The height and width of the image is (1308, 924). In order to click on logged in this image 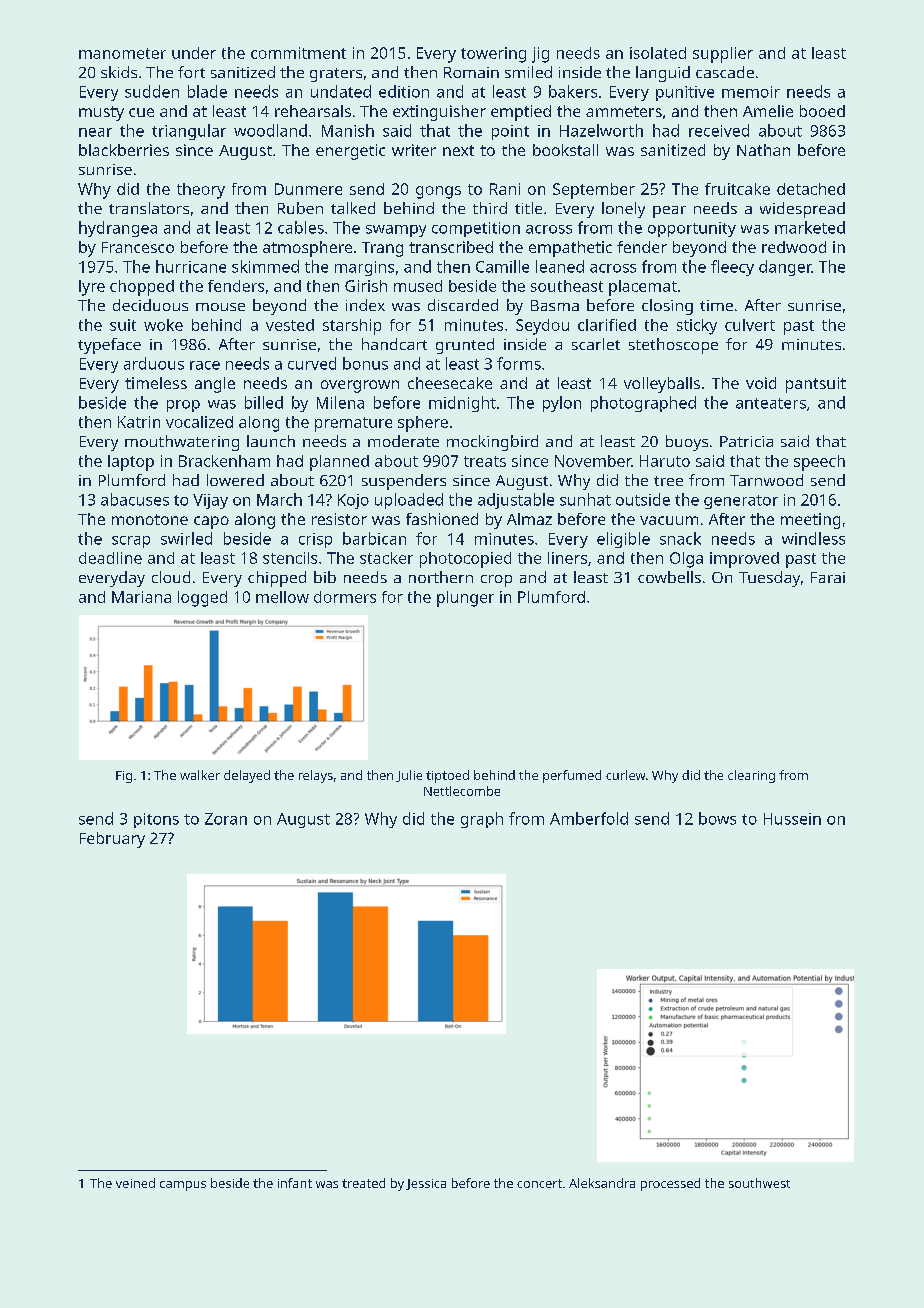, I will do `click(202, 599)`.
